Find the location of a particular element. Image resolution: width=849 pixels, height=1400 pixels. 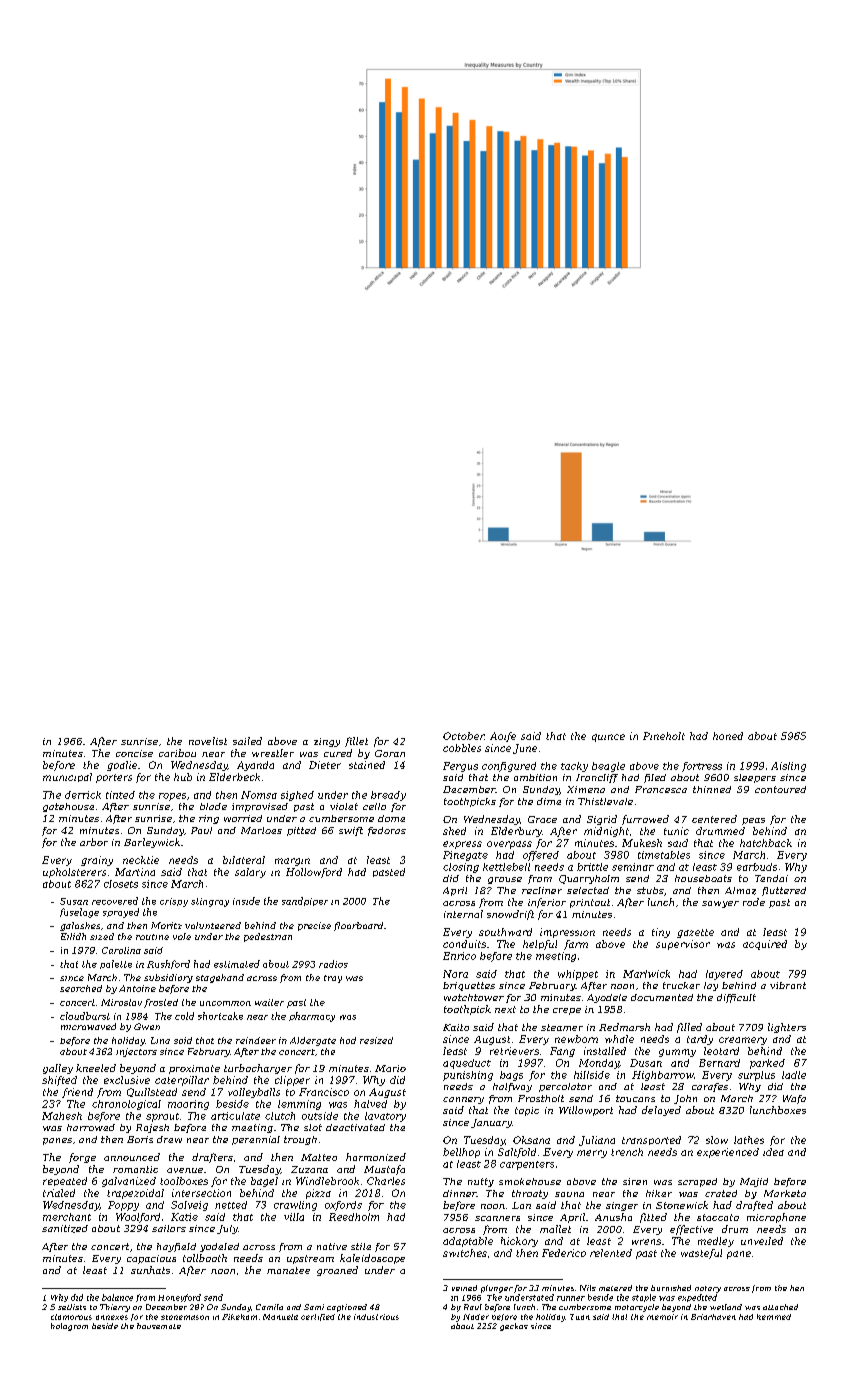

Enrico is located at coordinates (459, 956).
